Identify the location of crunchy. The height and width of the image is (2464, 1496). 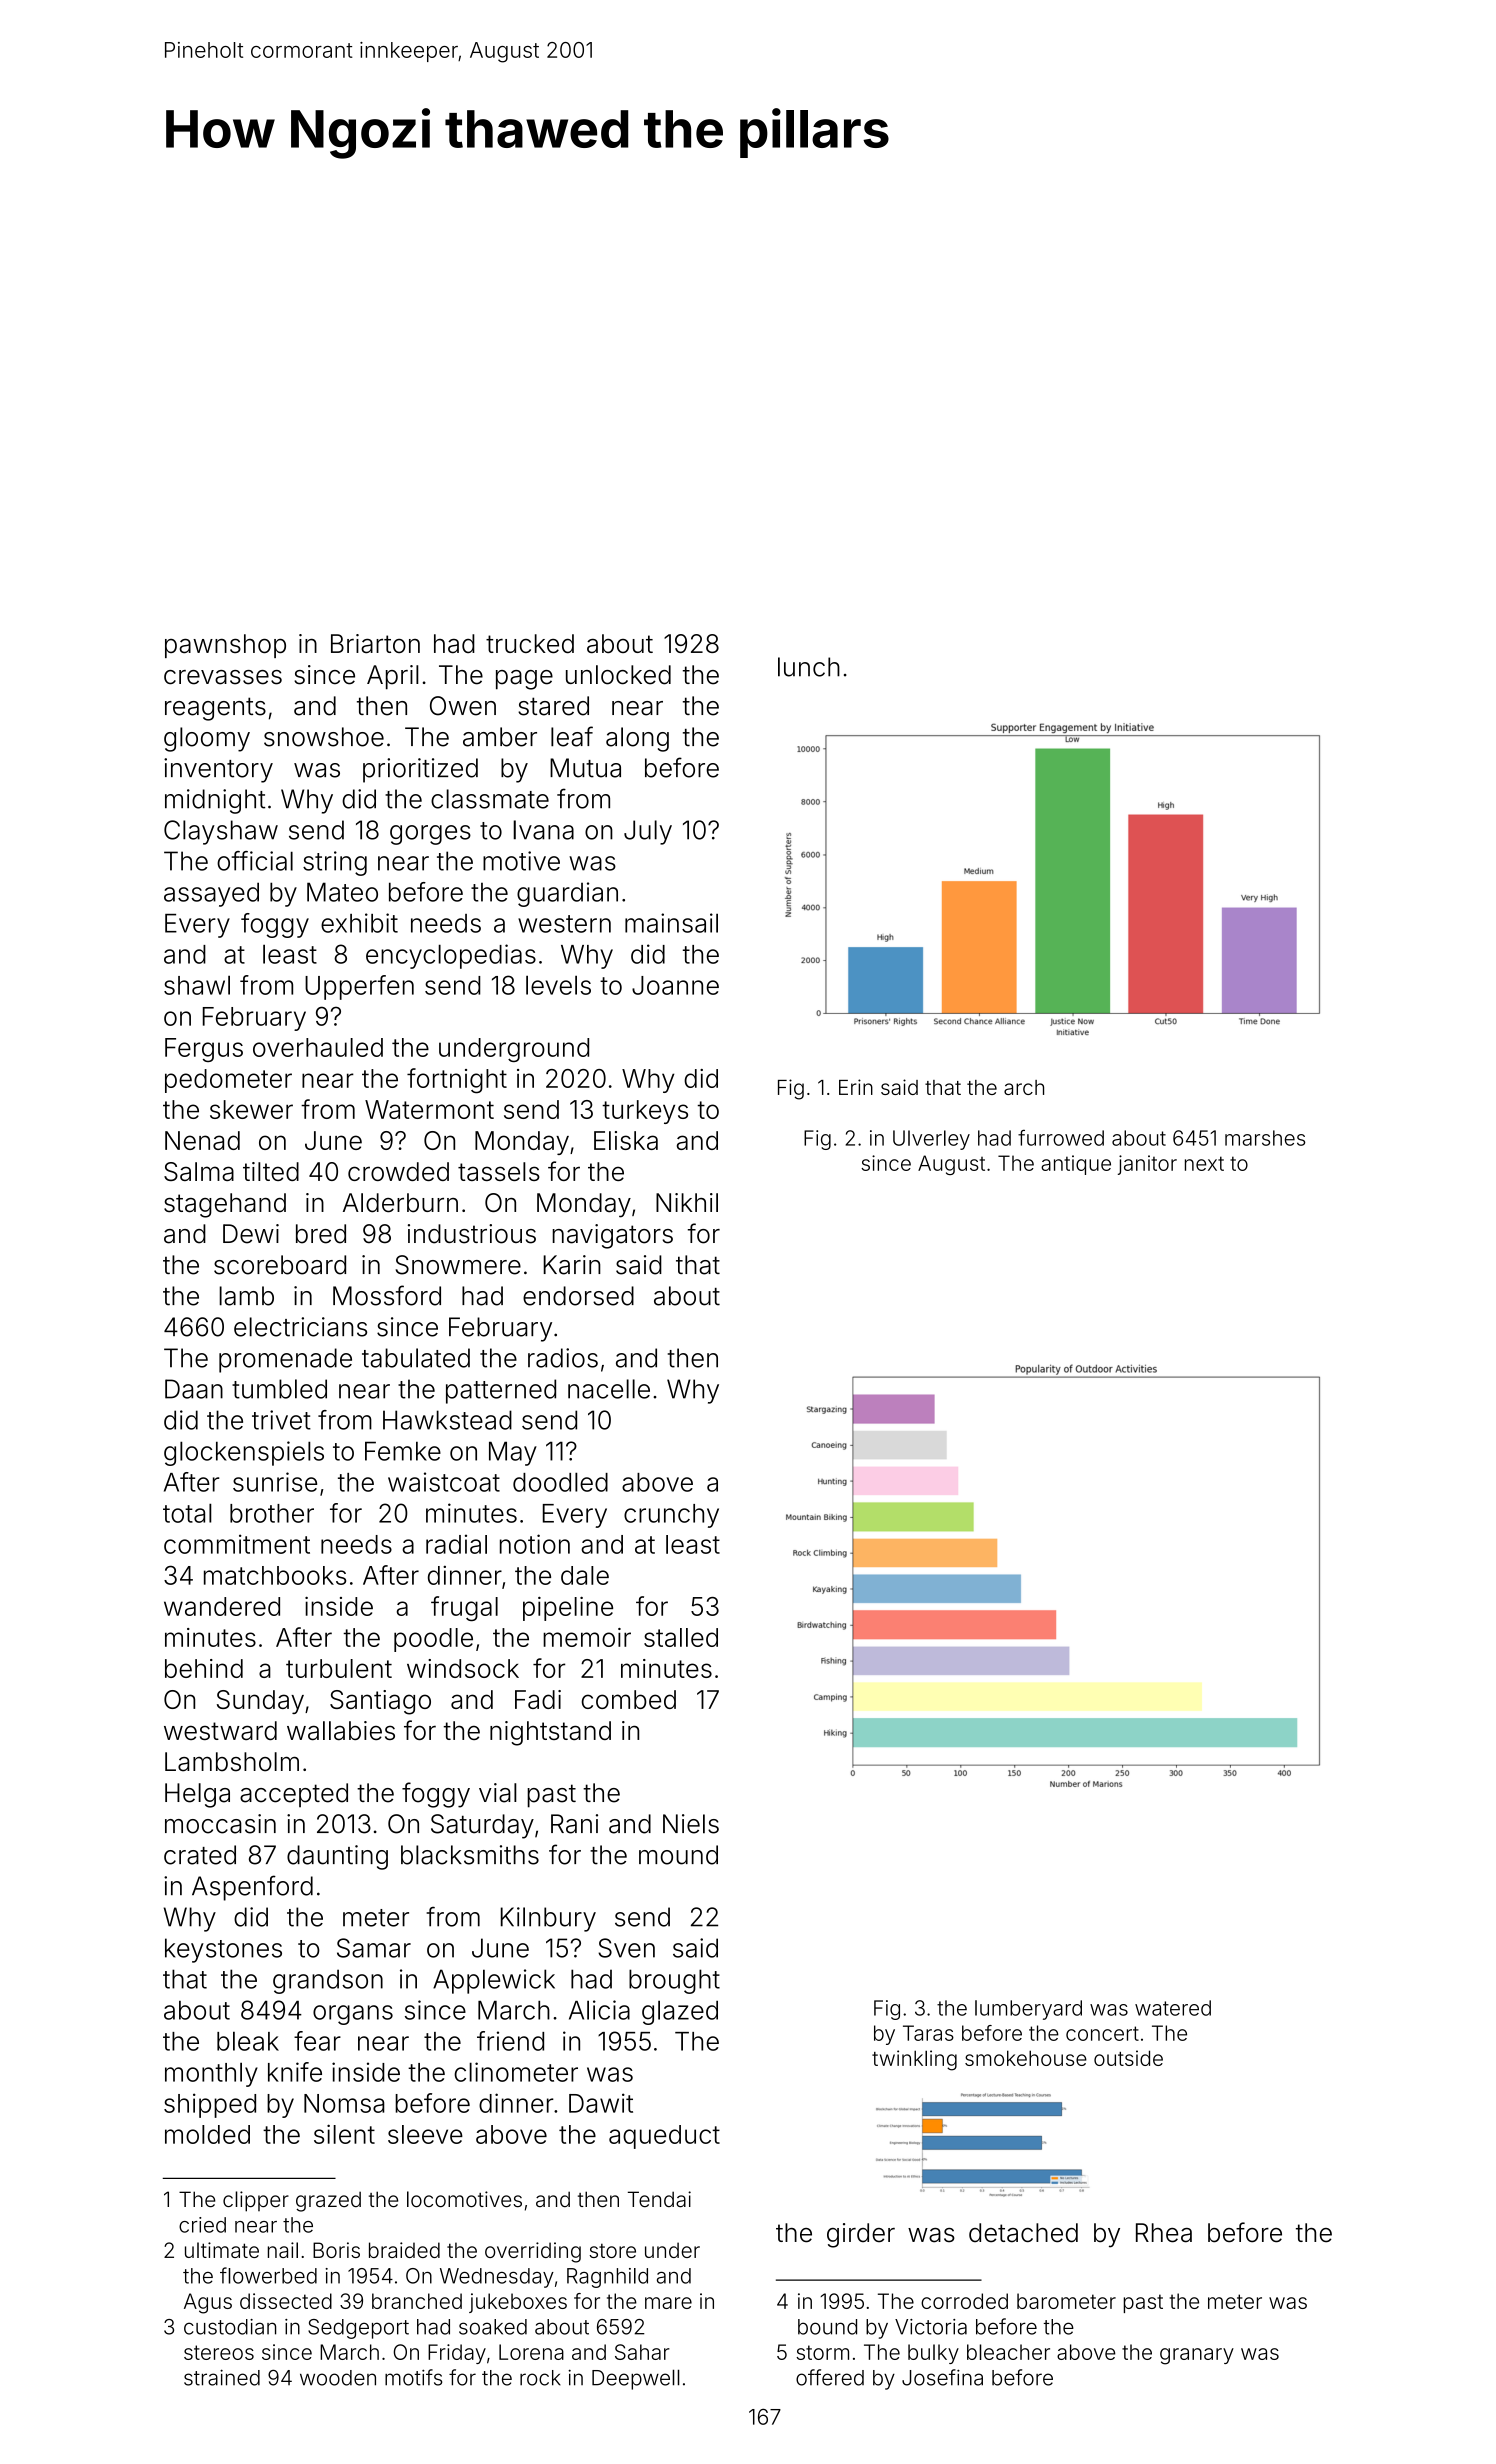
(671, 1516).
